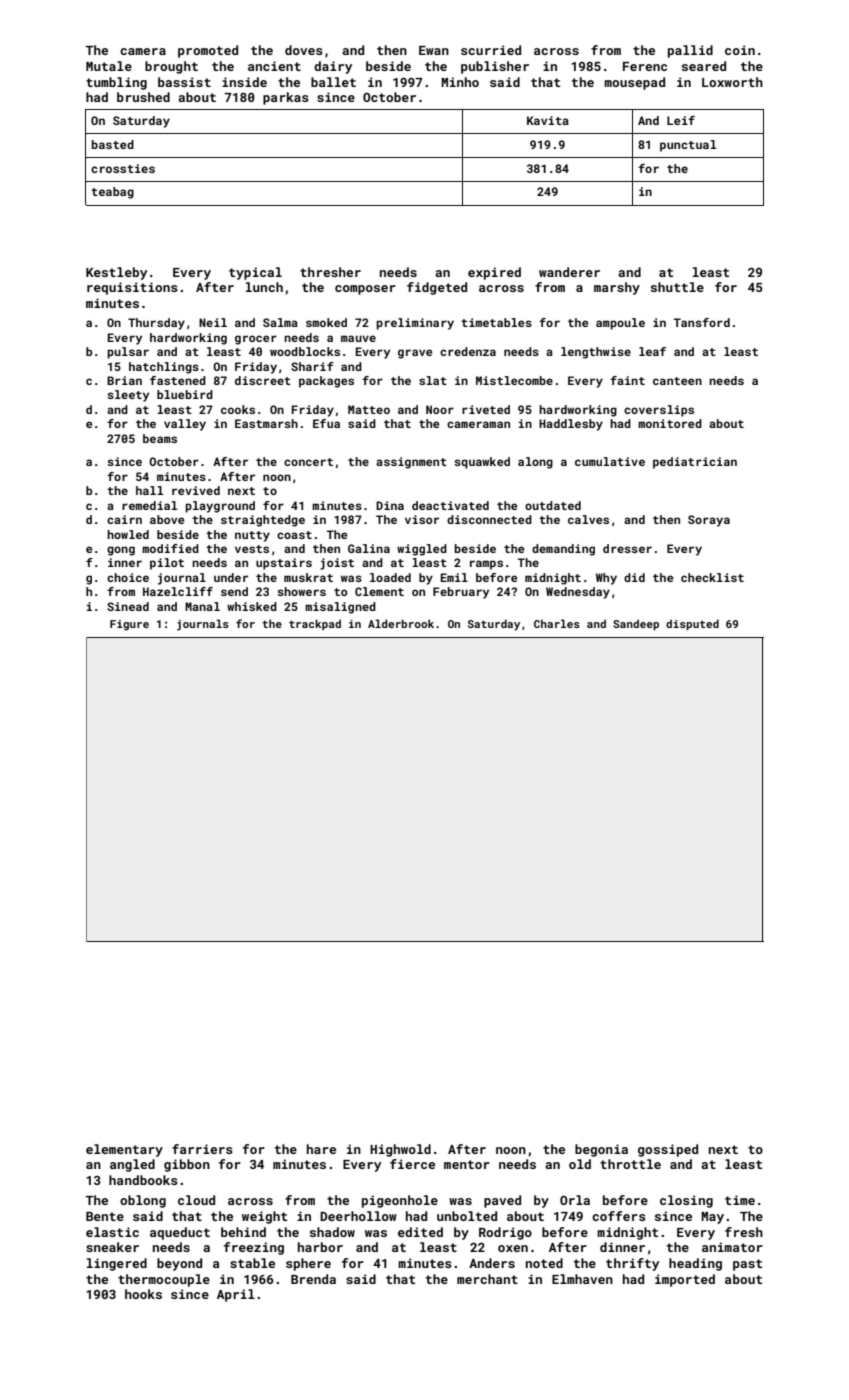 The height and width of the image is (1400, 849). Describe the element at coordinates (606, 579) in the image. I see `Why` at that location.
